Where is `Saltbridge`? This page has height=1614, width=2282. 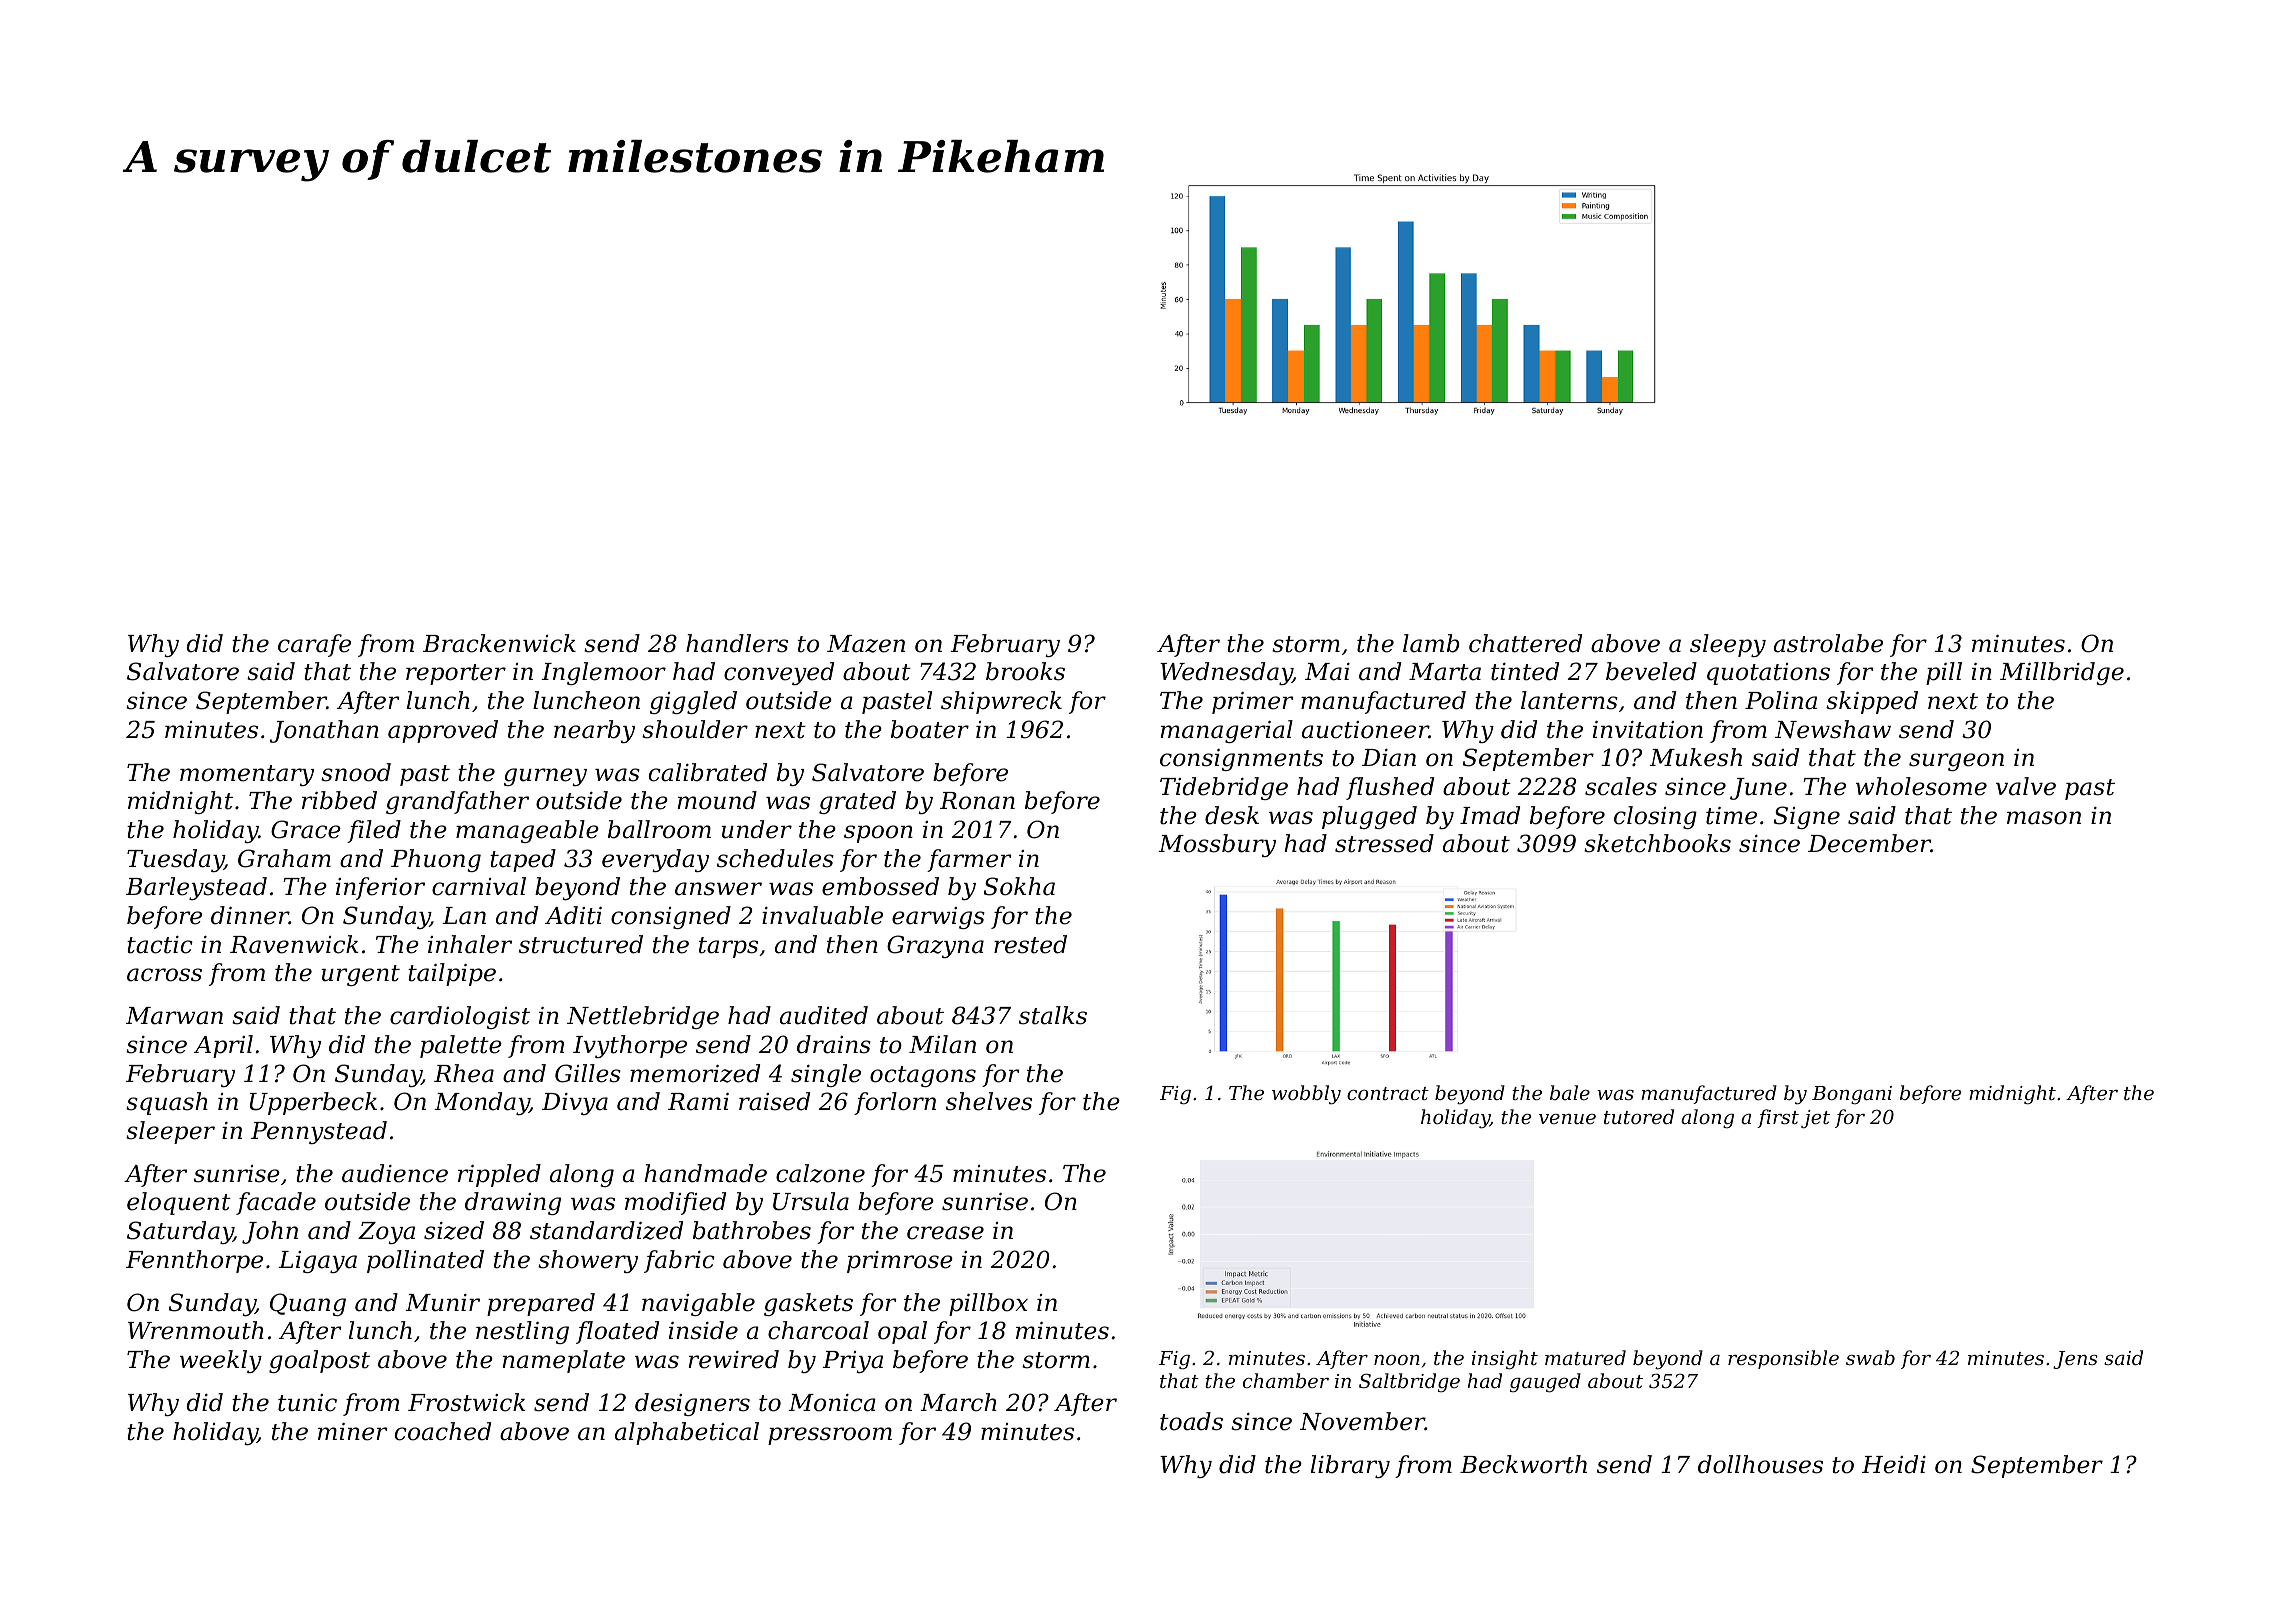 Saltbridge is located at coordinates (1409, 1383).
